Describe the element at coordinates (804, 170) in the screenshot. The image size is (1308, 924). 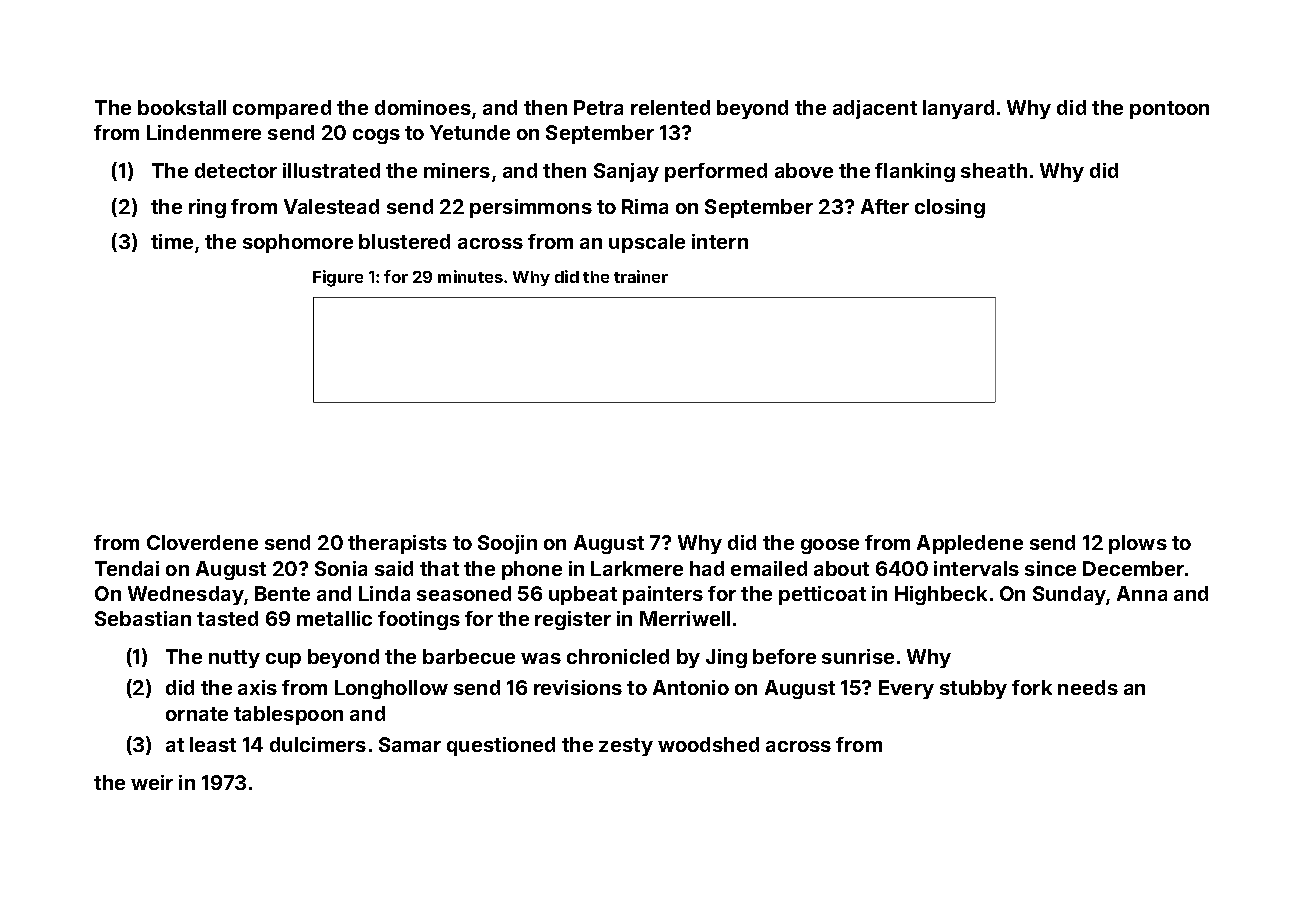
I see `above` at that location.
